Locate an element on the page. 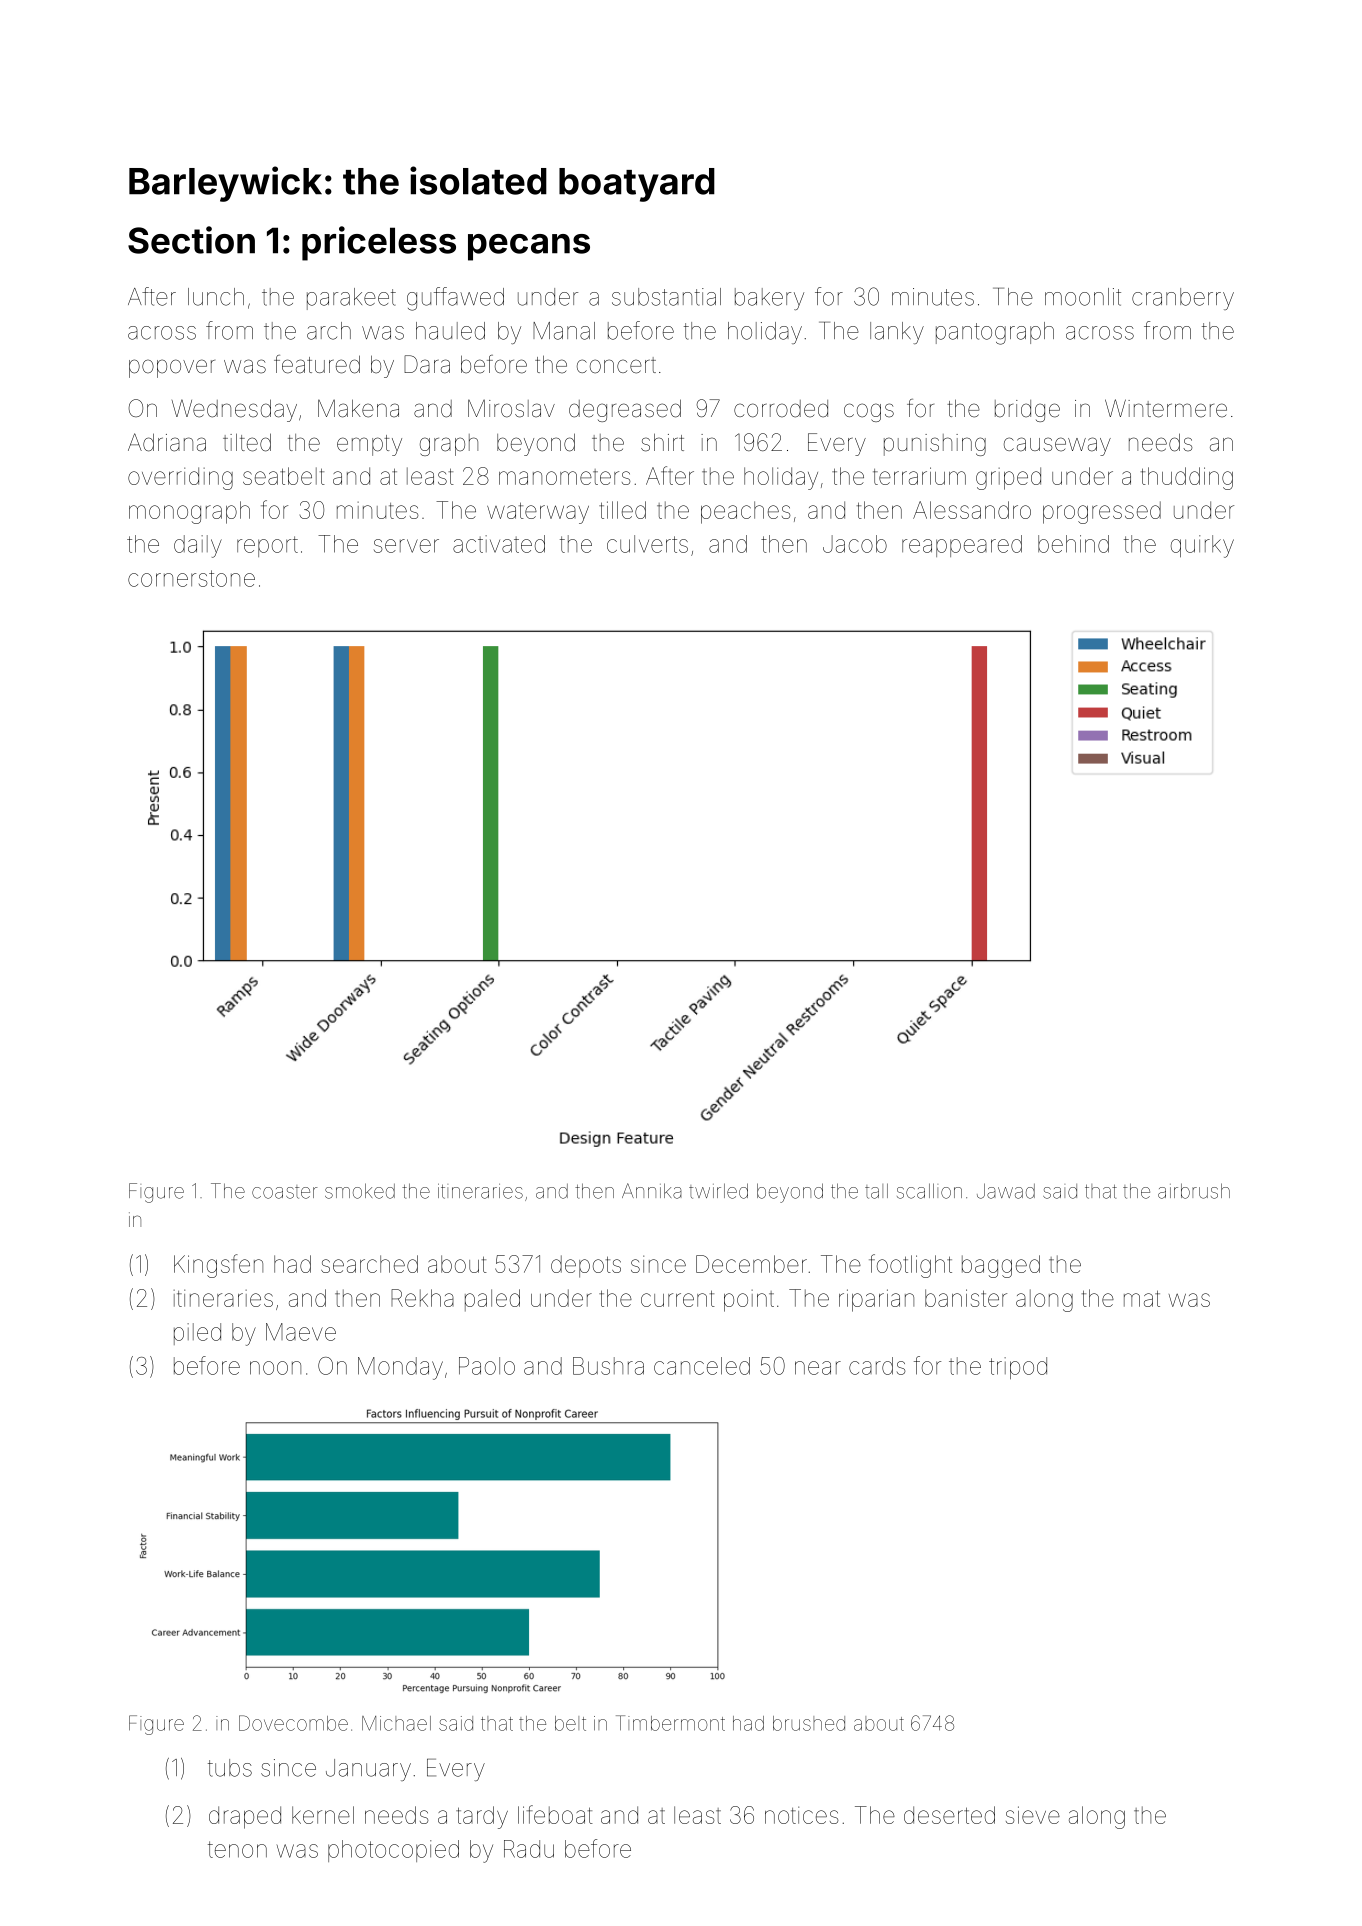 This page has height=1926, width=1362. kernel is located at coordinates (323, 1815).
